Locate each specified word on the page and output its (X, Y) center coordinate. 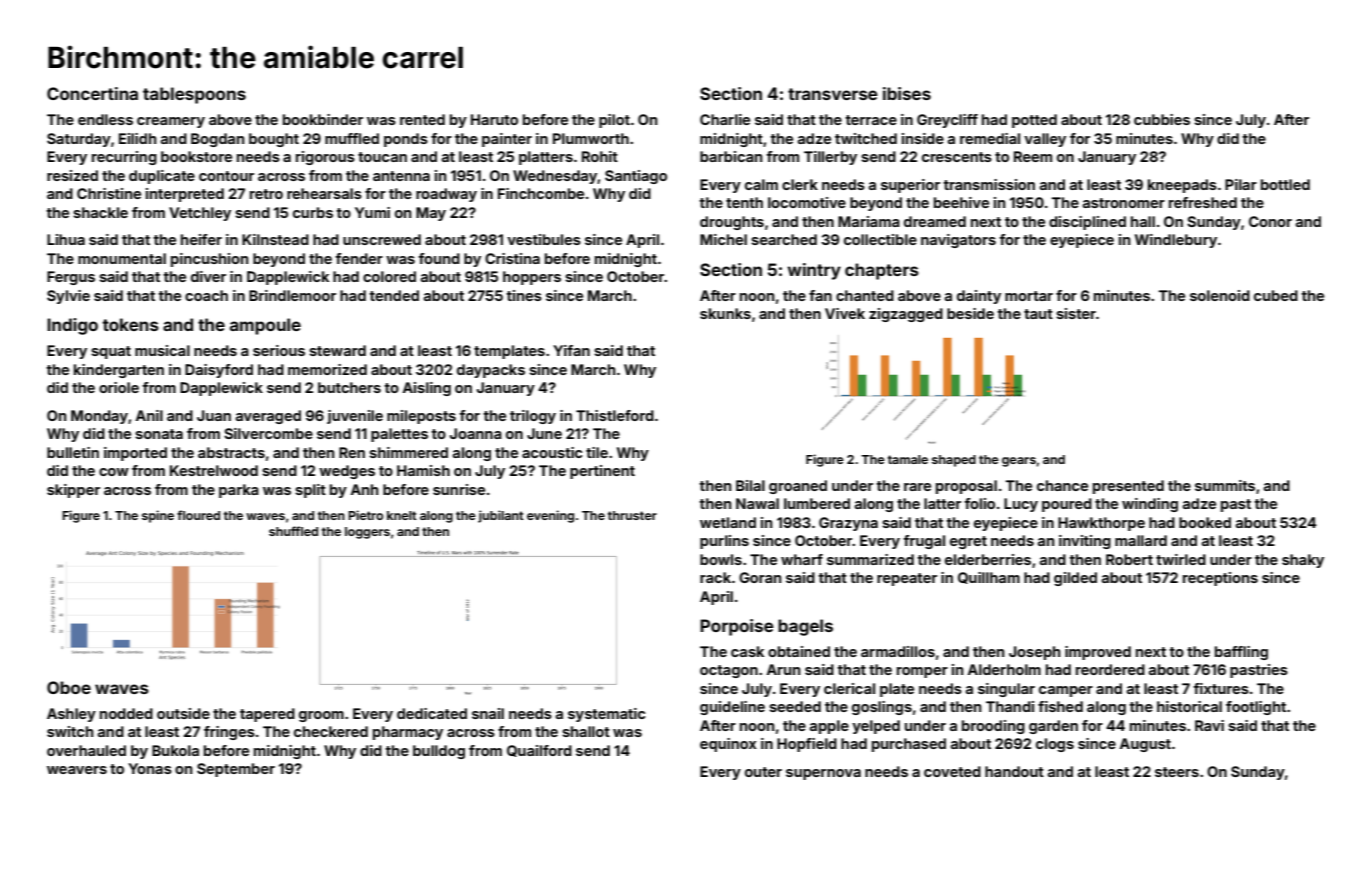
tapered (267, 715)
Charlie (725, 119)
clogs (1055, 745)
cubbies (1162, 119)
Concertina (92, 93)
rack (715, 577)
